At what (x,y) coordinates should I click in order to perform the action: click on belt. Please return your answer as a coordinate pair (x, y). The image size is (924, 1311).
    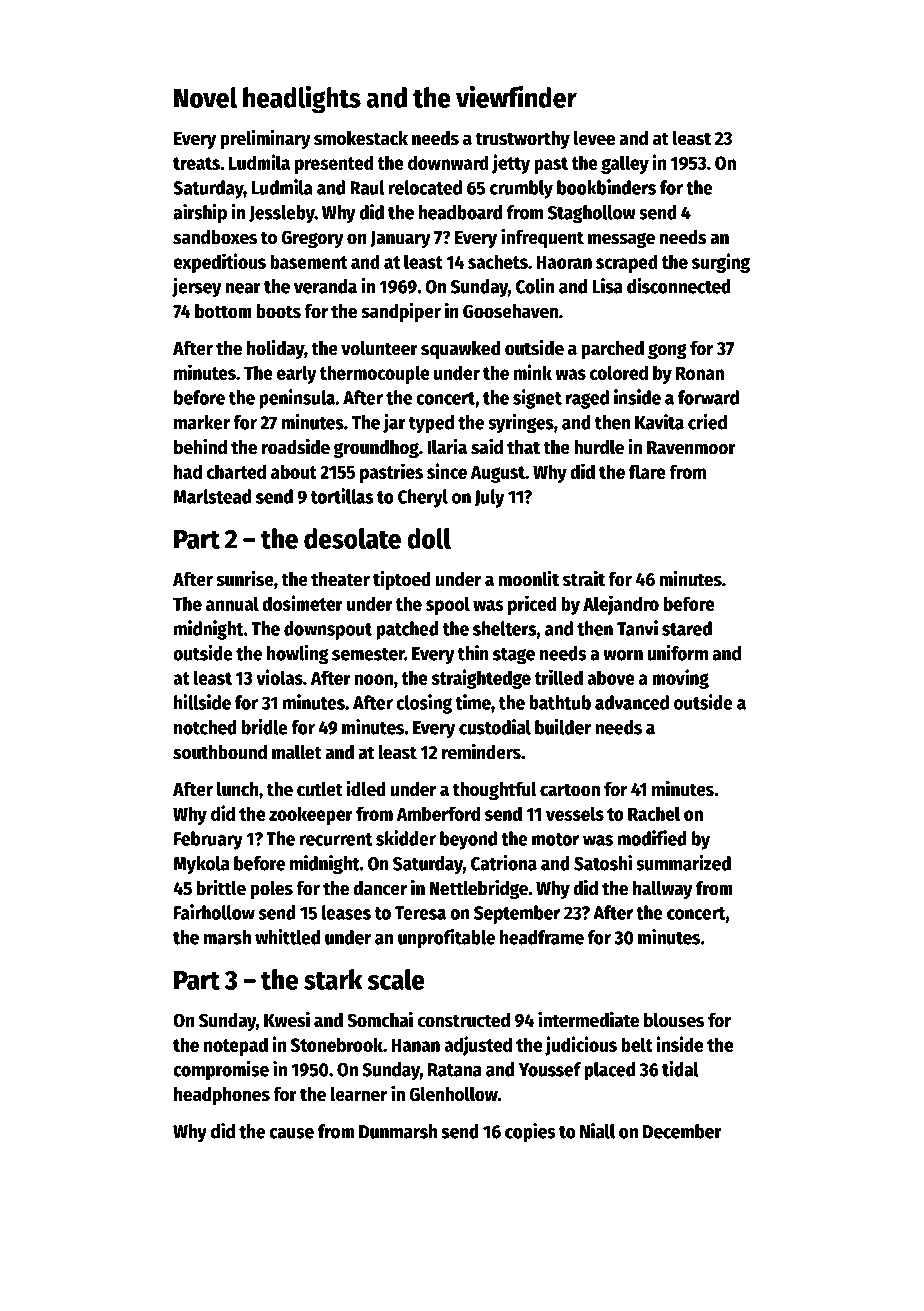
    Looking at the image, I should click on (637, 1044).
